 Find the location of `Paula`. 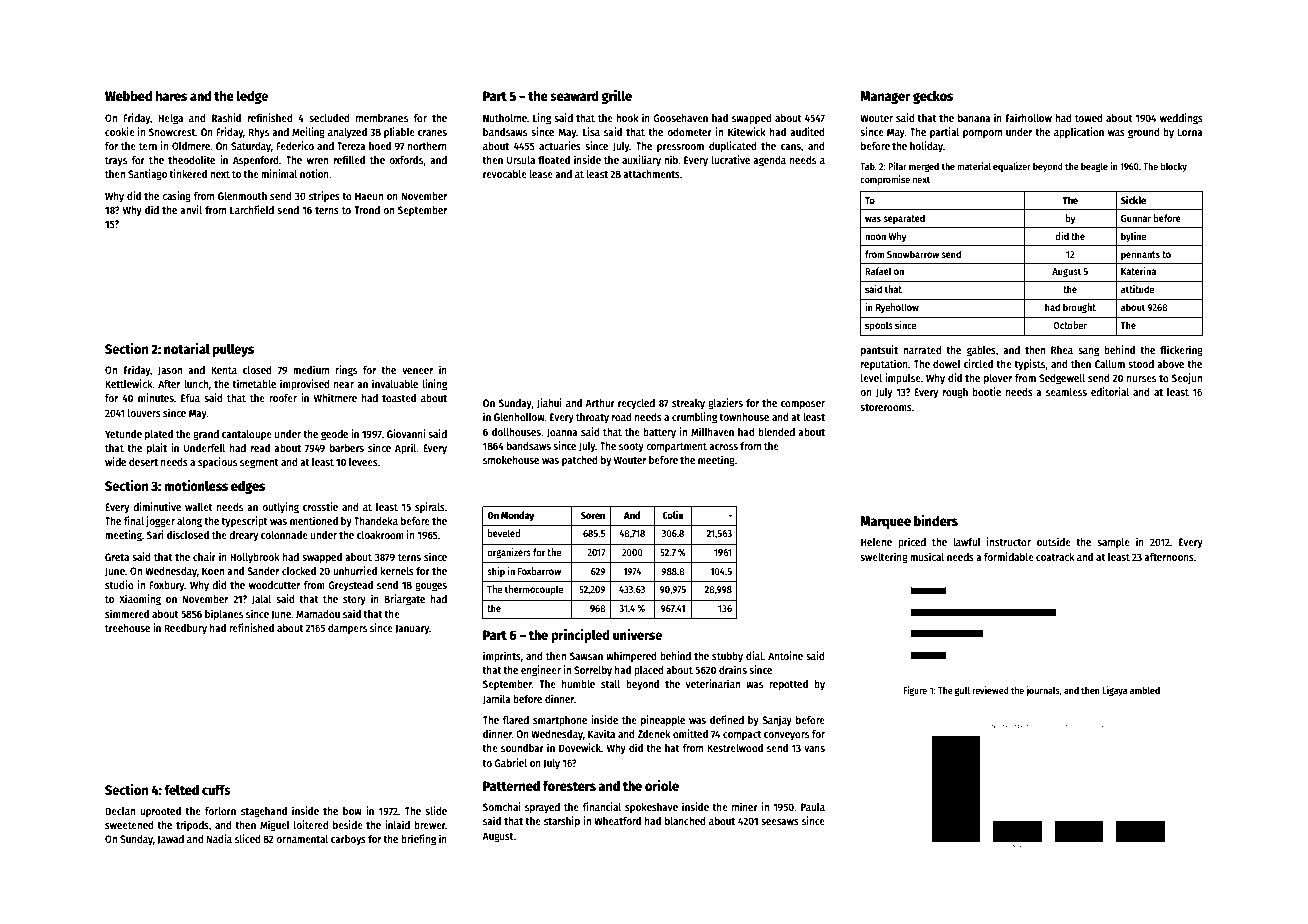

Paula is located at coordinates (813, 807).
